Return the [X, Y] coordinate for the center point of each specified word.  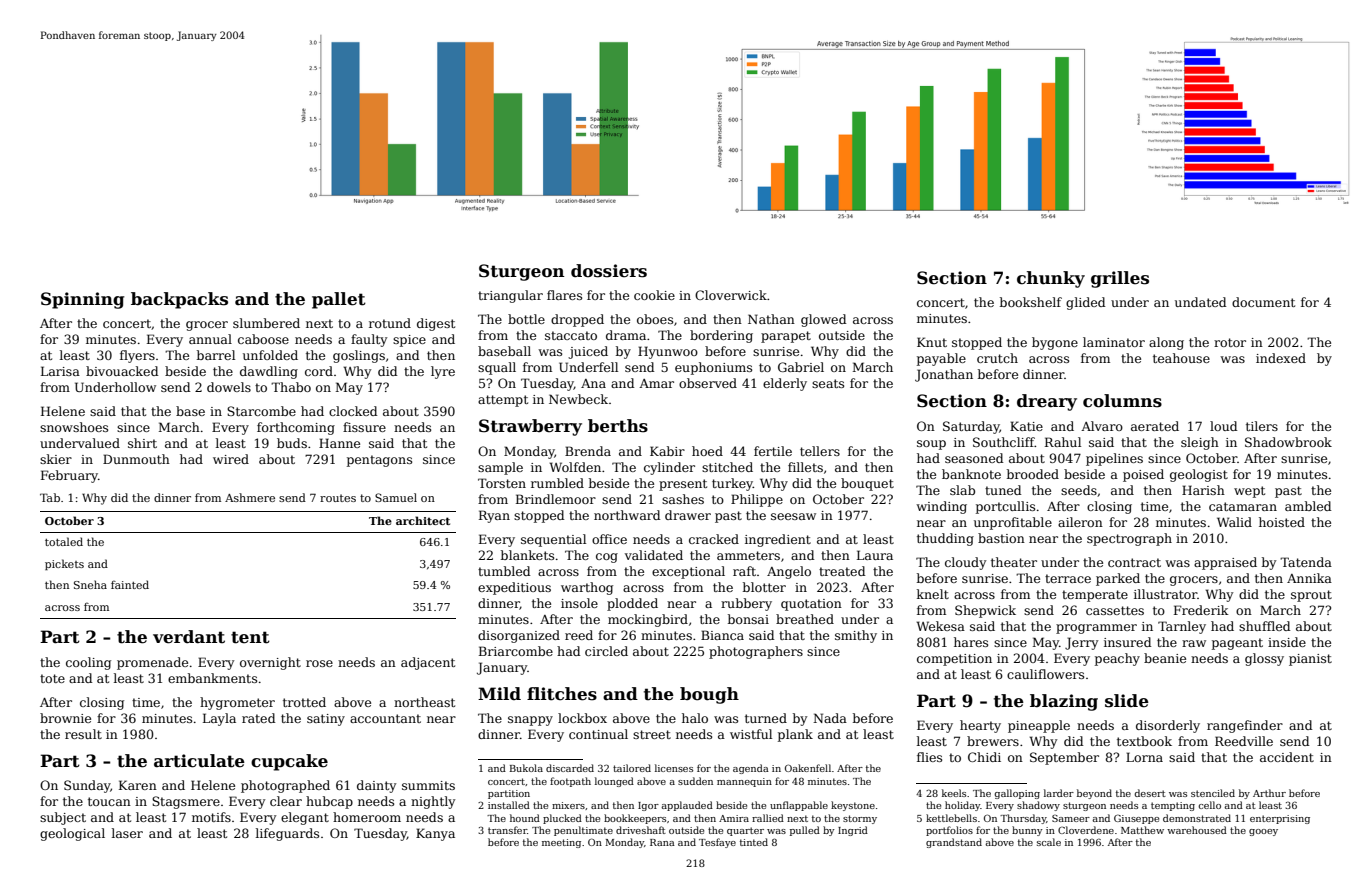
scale [1049, 842]
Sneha [90, 584]
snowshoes [74, 427]
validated [654, 555]
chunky [1051, 279]
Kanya [435, 834]
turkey [732, 484]
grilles [1120, 279]
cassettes [1115, 610]
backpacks [179, 300]
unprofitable [1013, 523]
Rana [662, 842]
